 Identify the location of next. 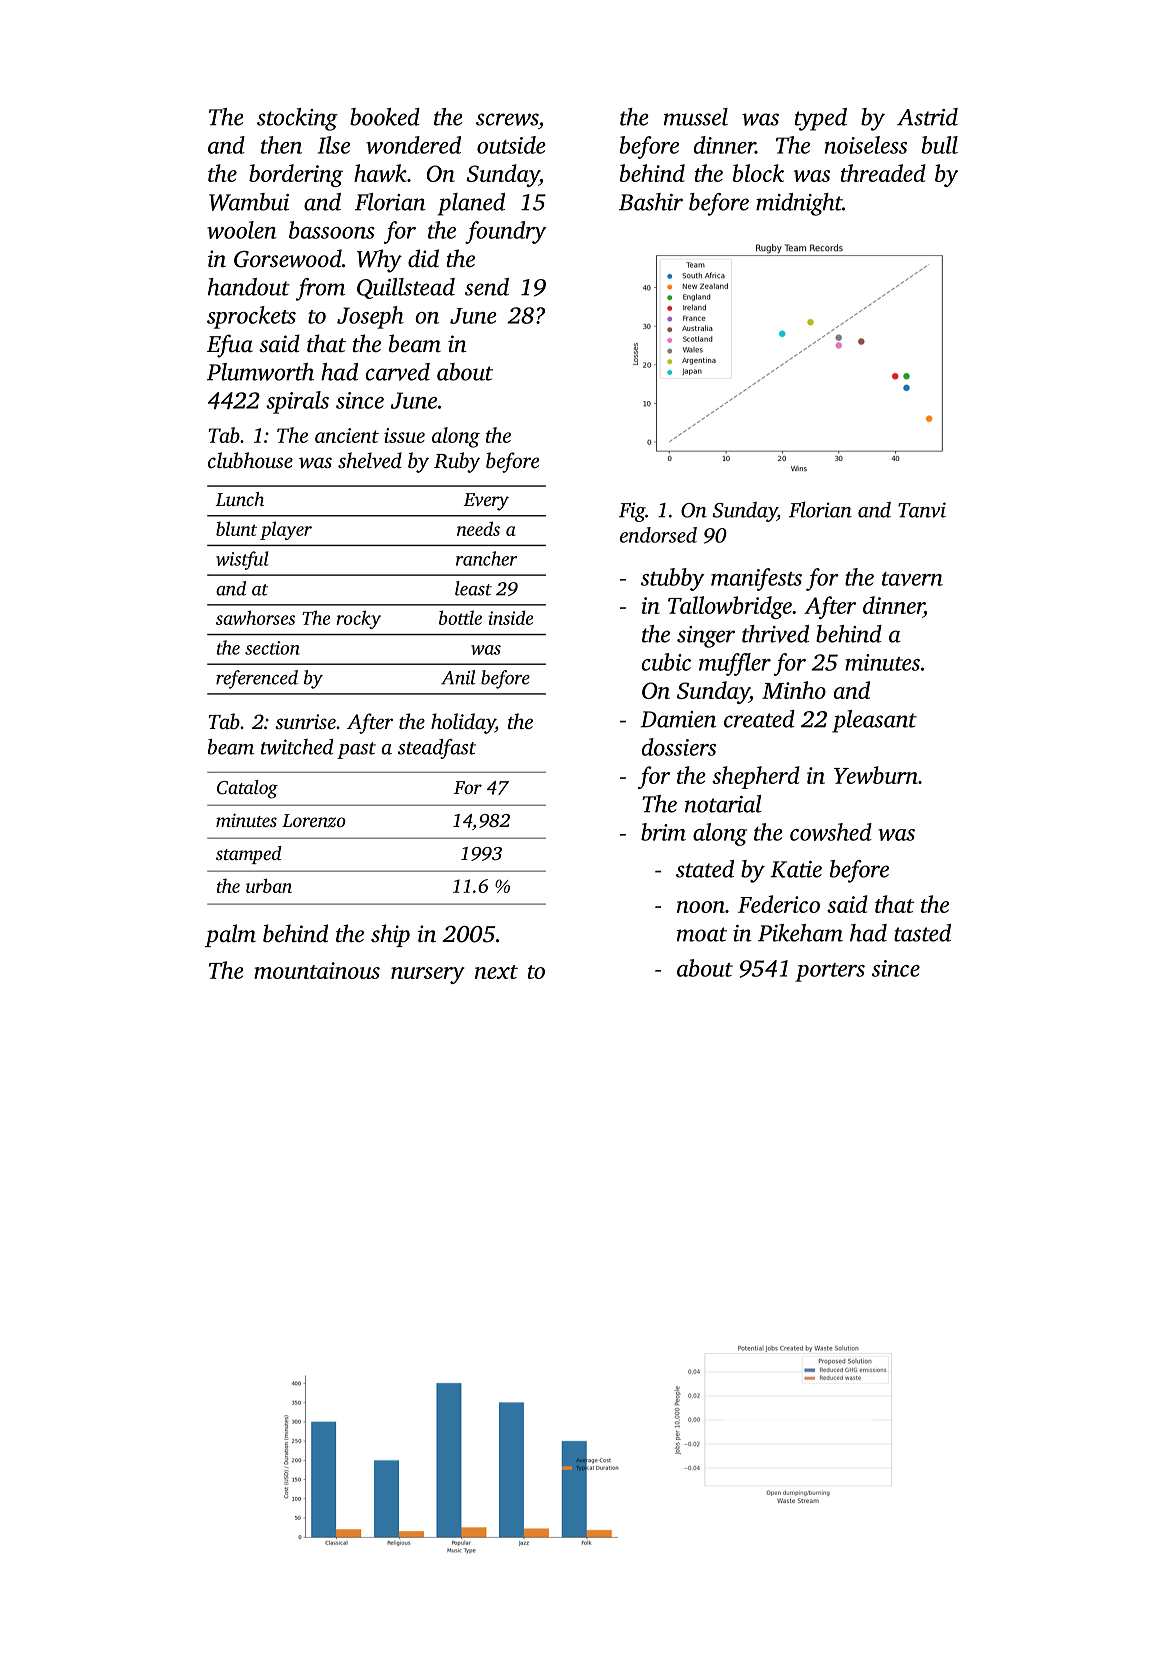
(496, 972).
